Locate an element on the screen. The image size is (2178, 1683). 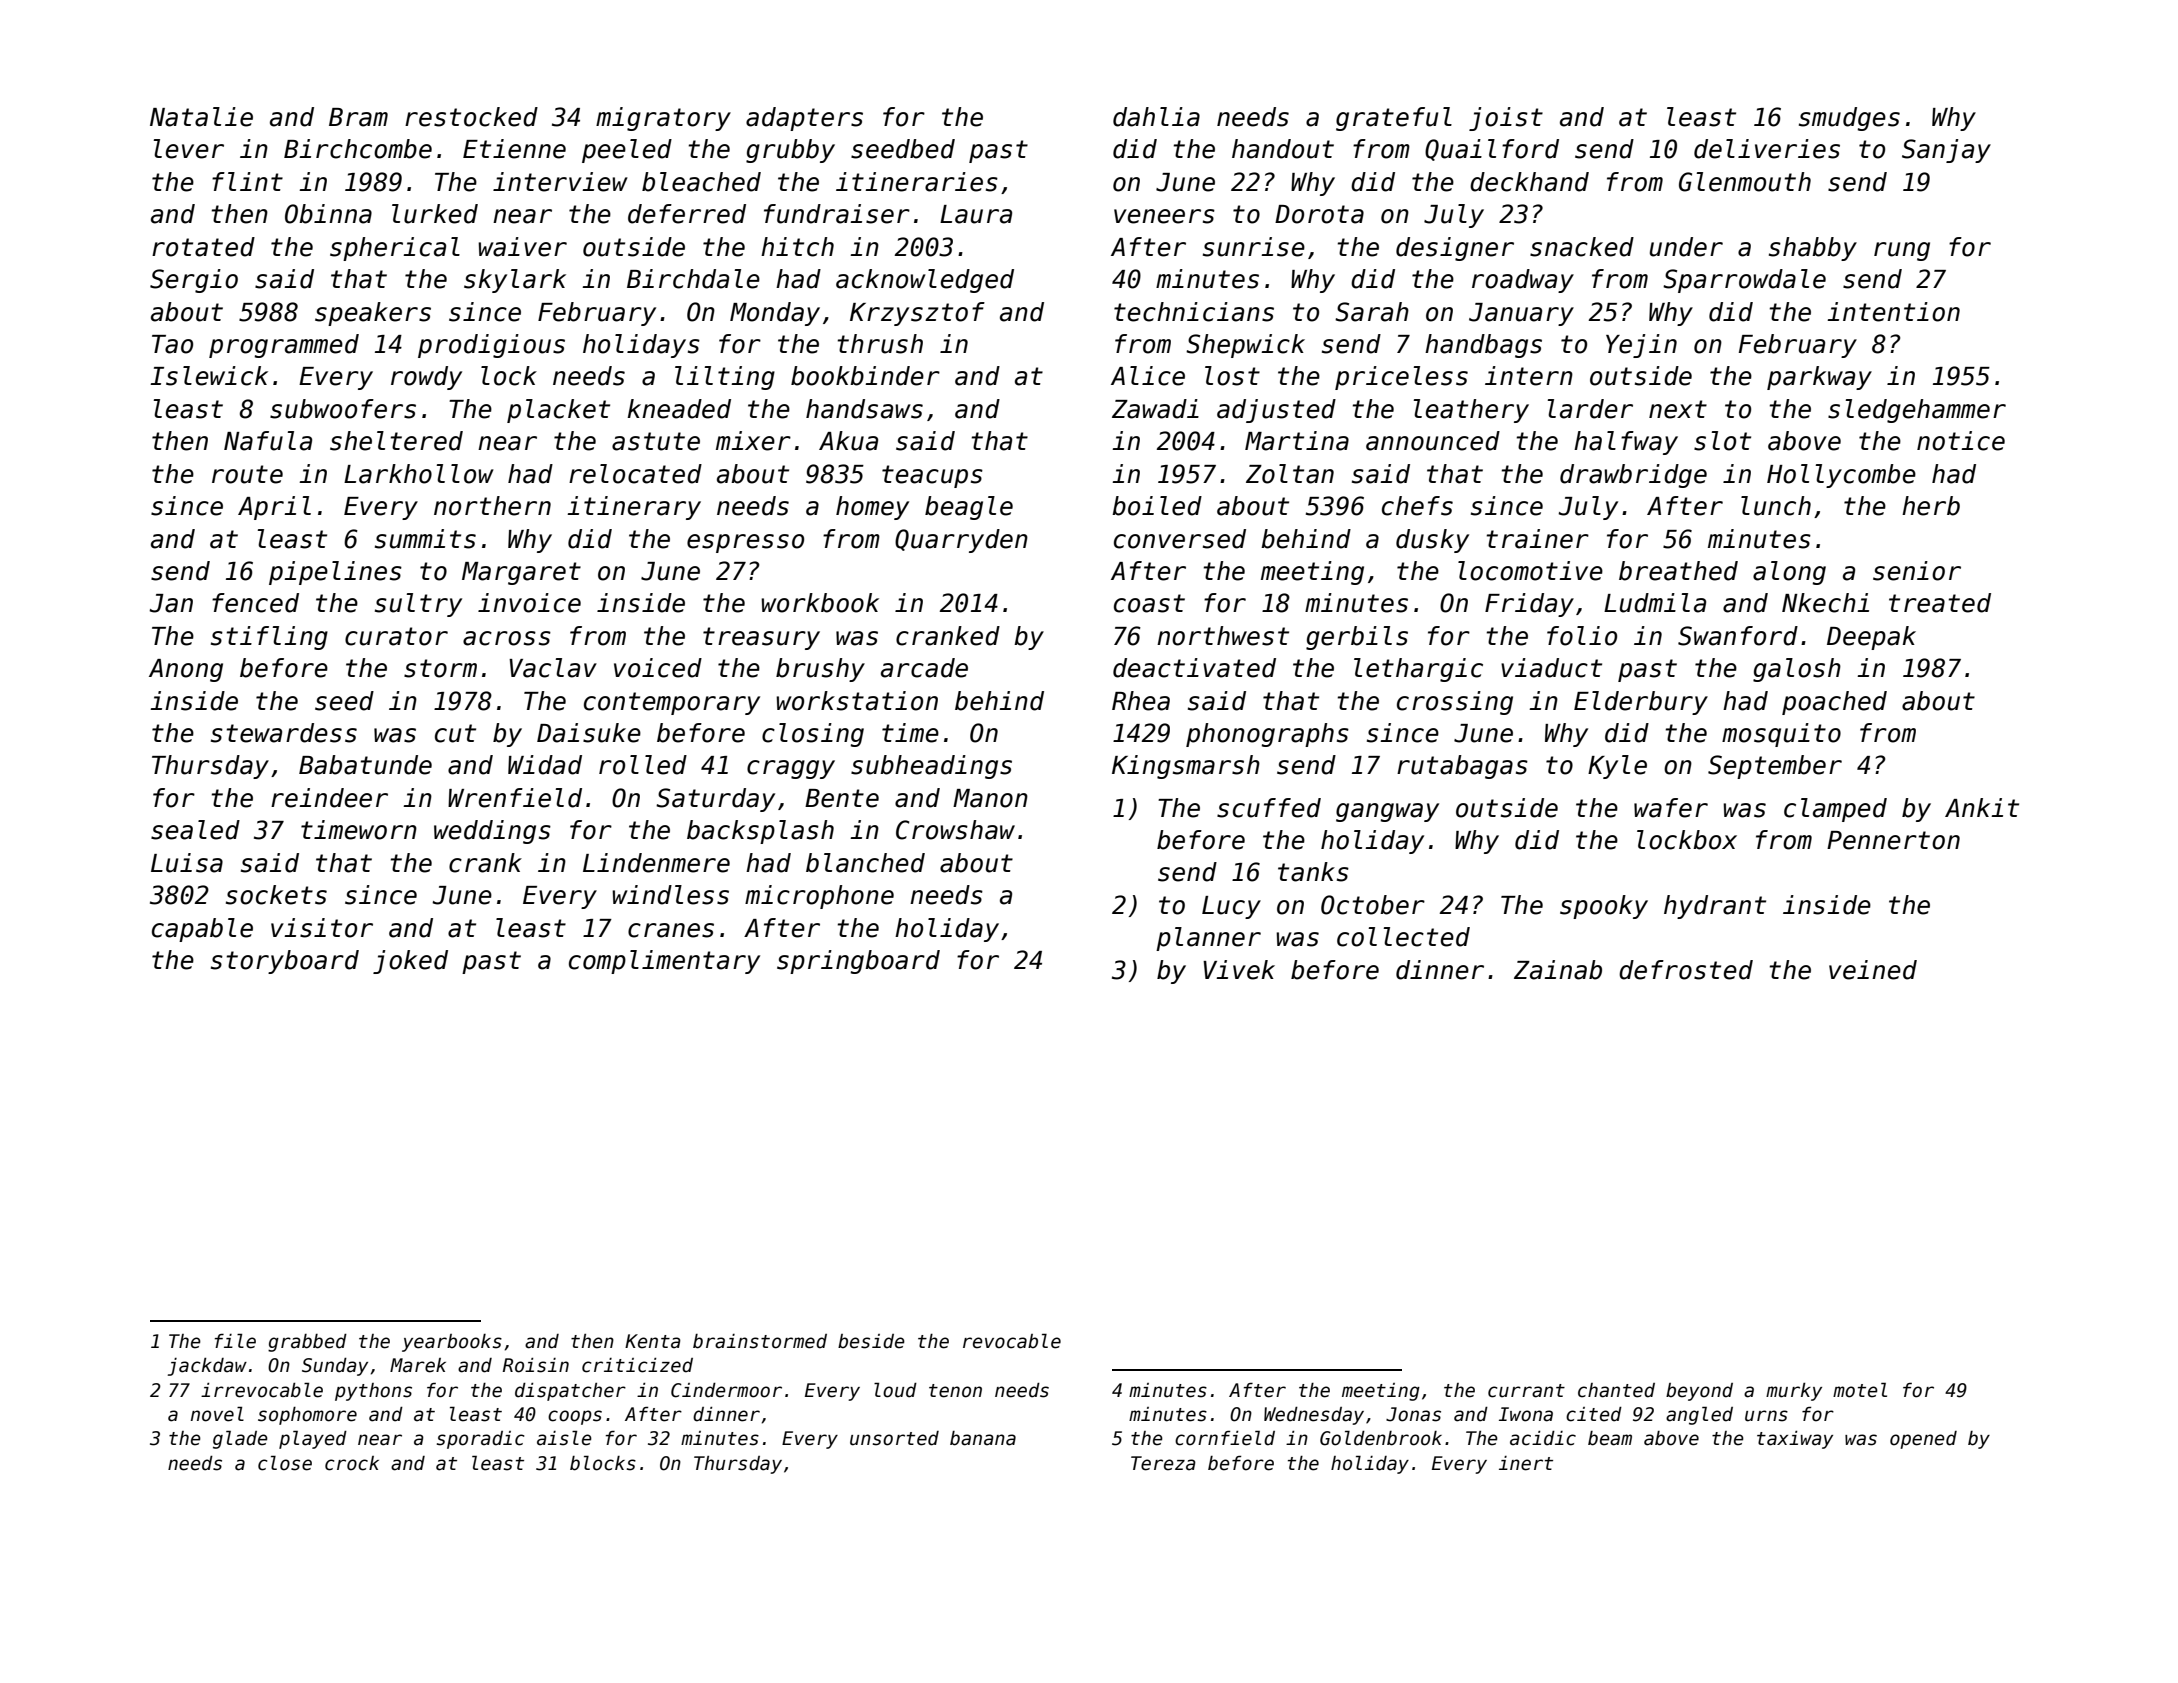
April is located at coordinates (274, 508).
